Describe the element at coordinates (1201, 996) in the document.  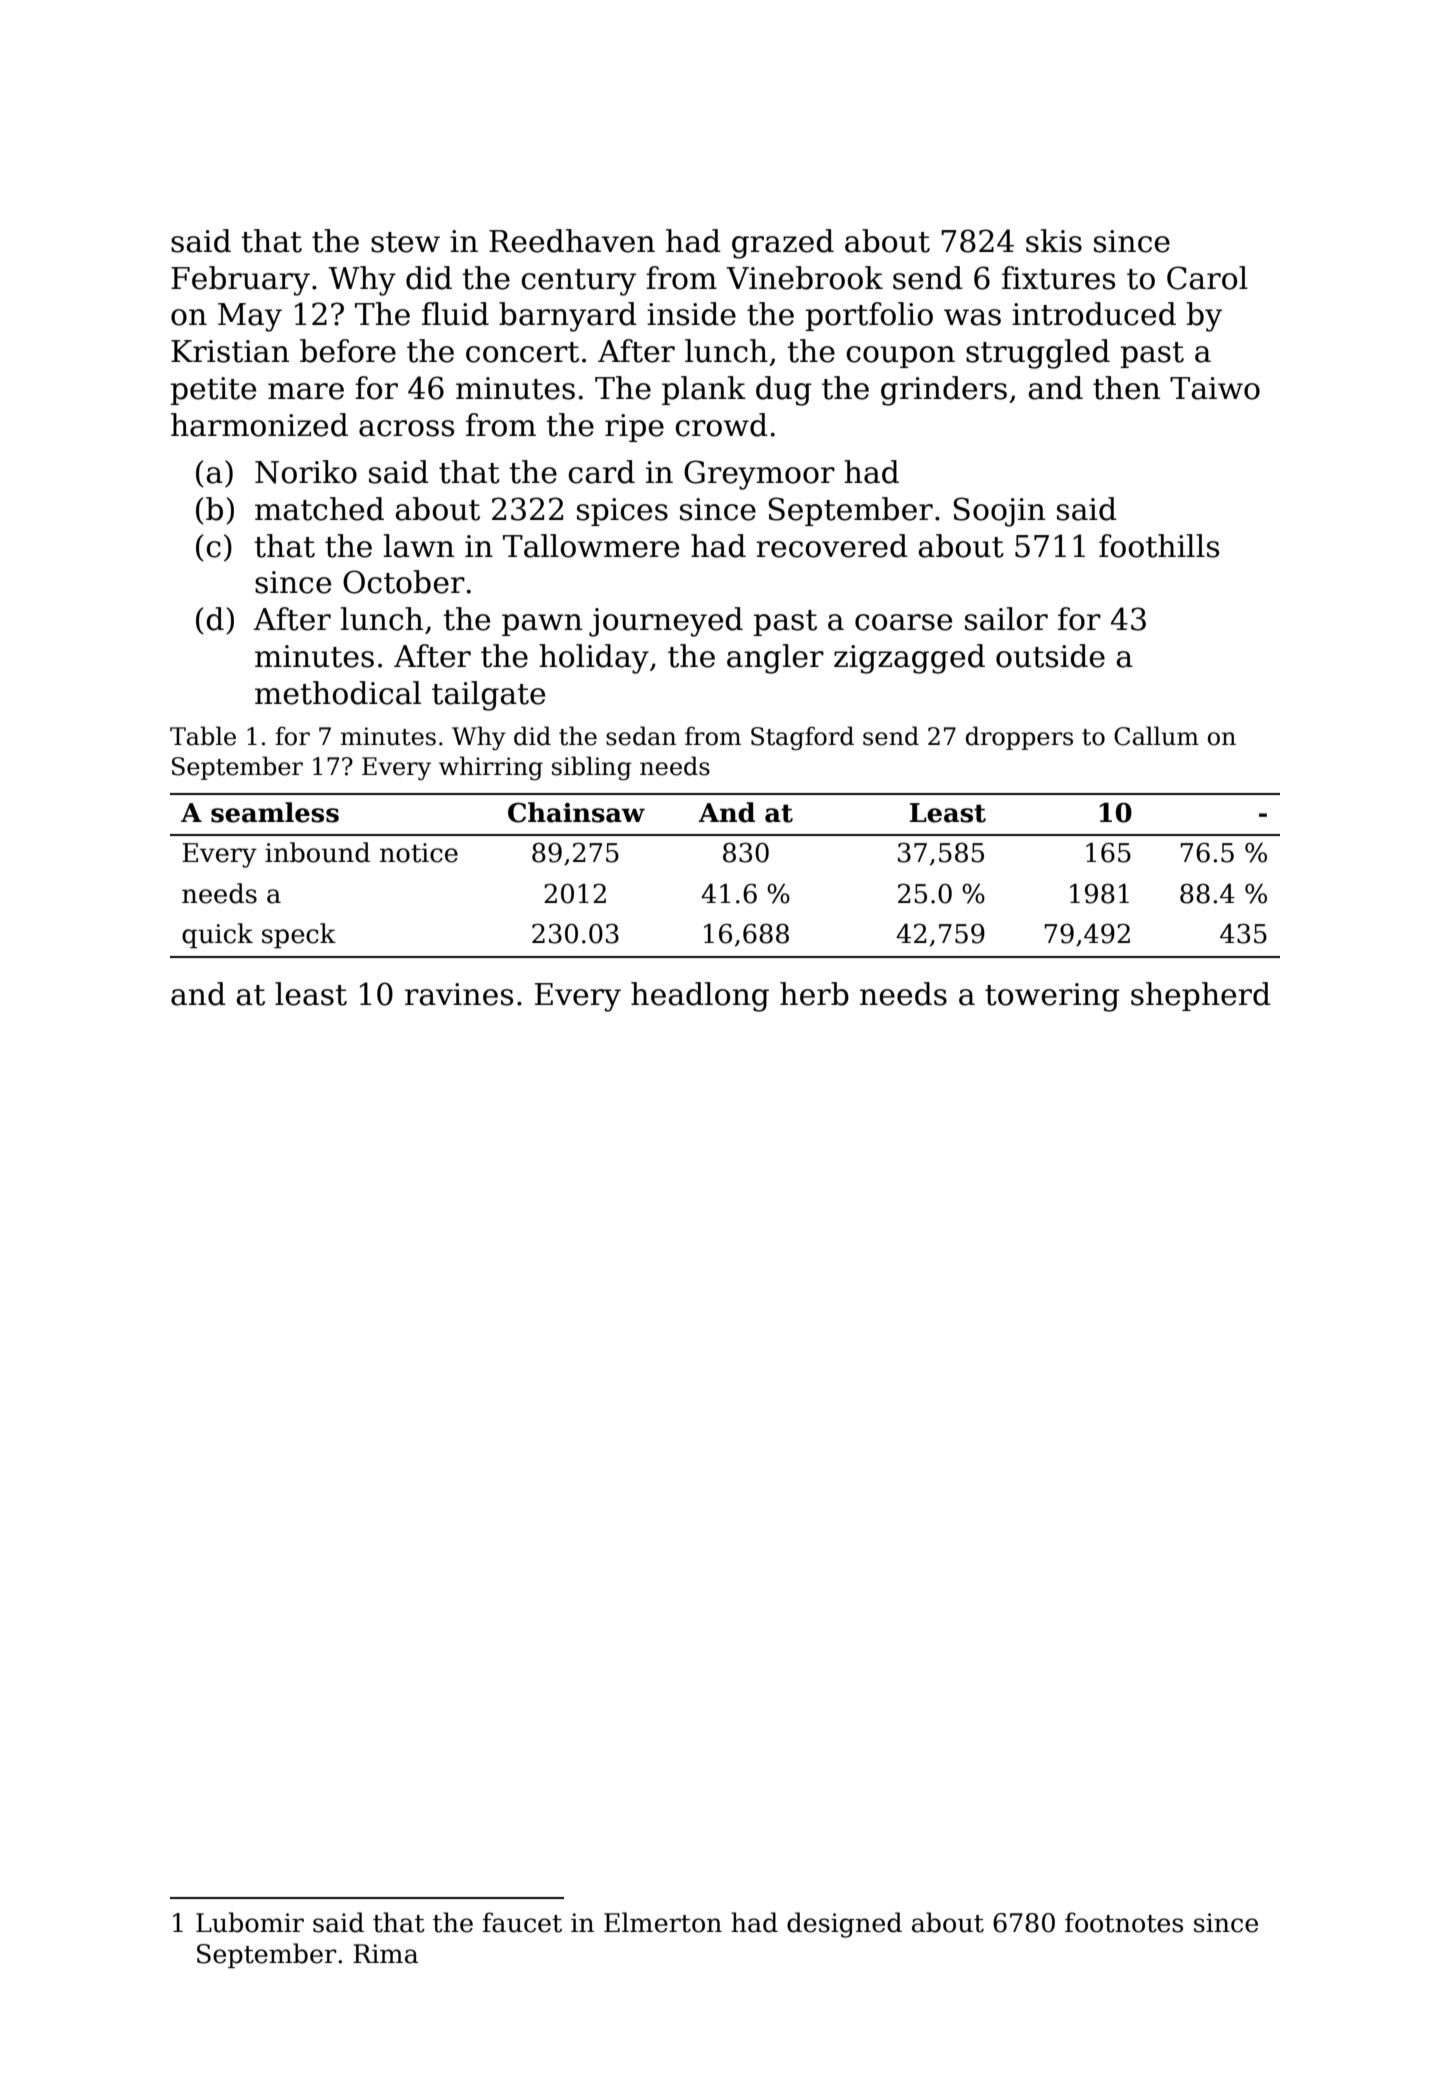
I see `shepherd` at that location.
